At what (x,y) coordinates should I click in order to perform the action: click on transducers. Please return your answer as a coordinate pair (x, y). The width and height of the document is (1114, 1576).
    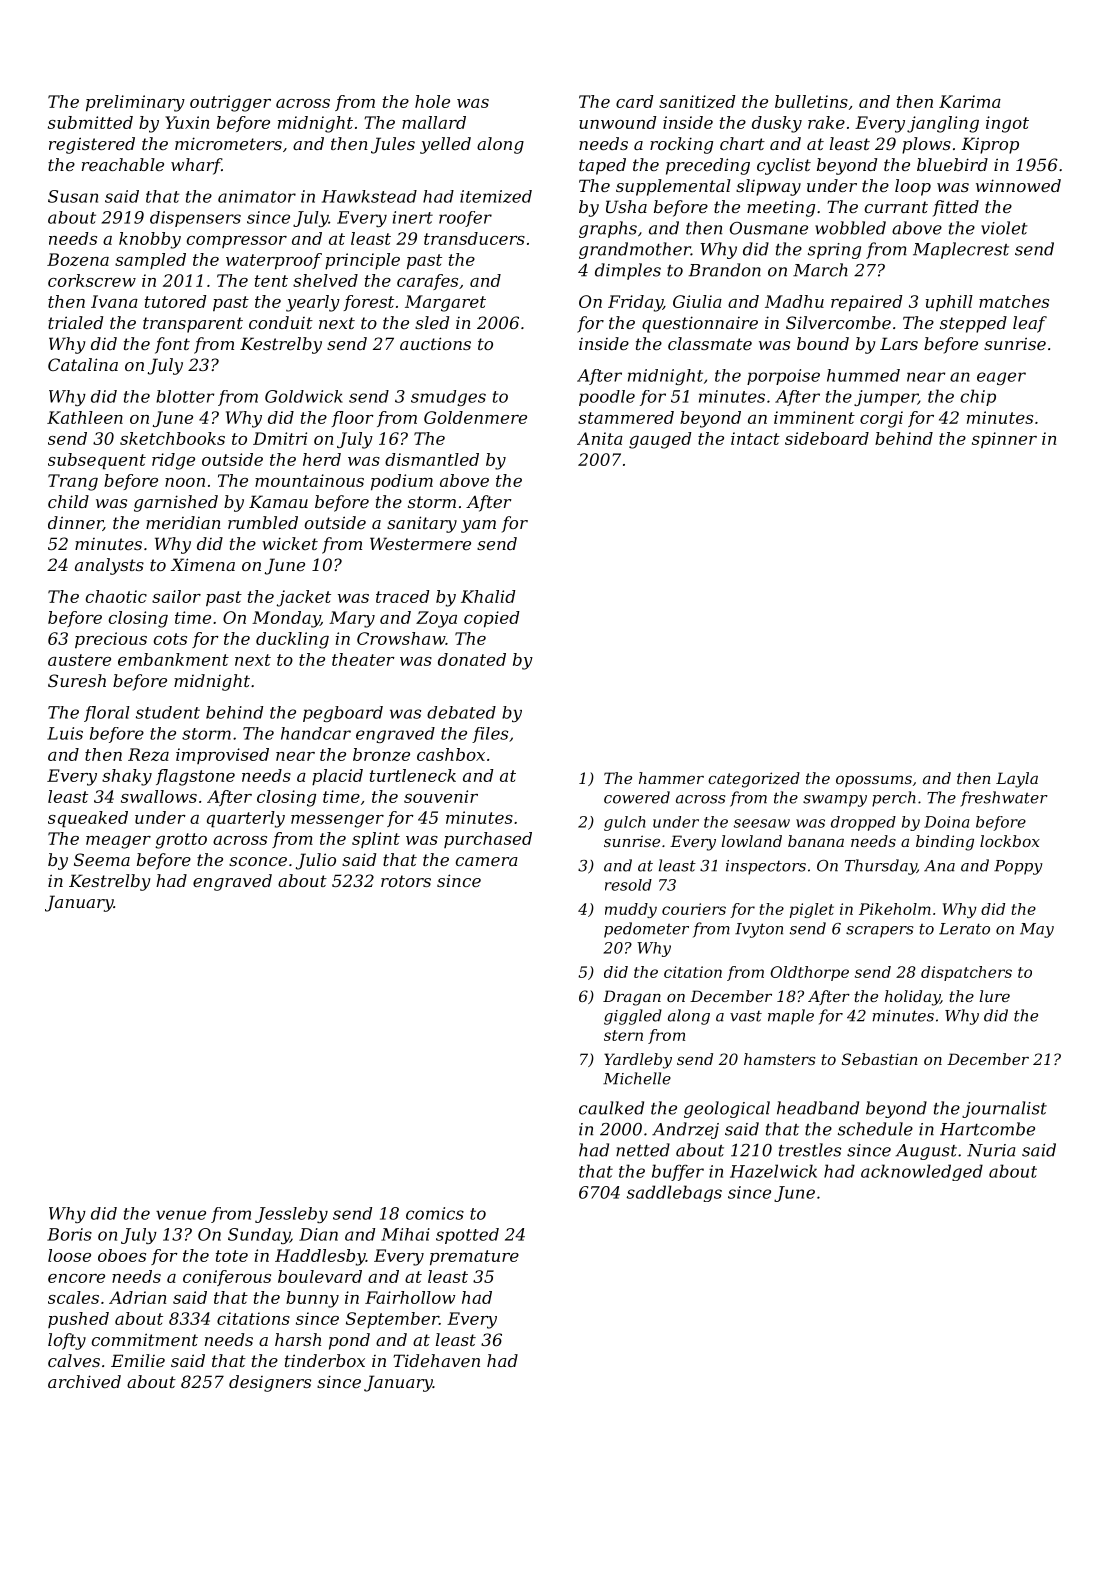
    Looking at the image, I should click on (474, 238).
